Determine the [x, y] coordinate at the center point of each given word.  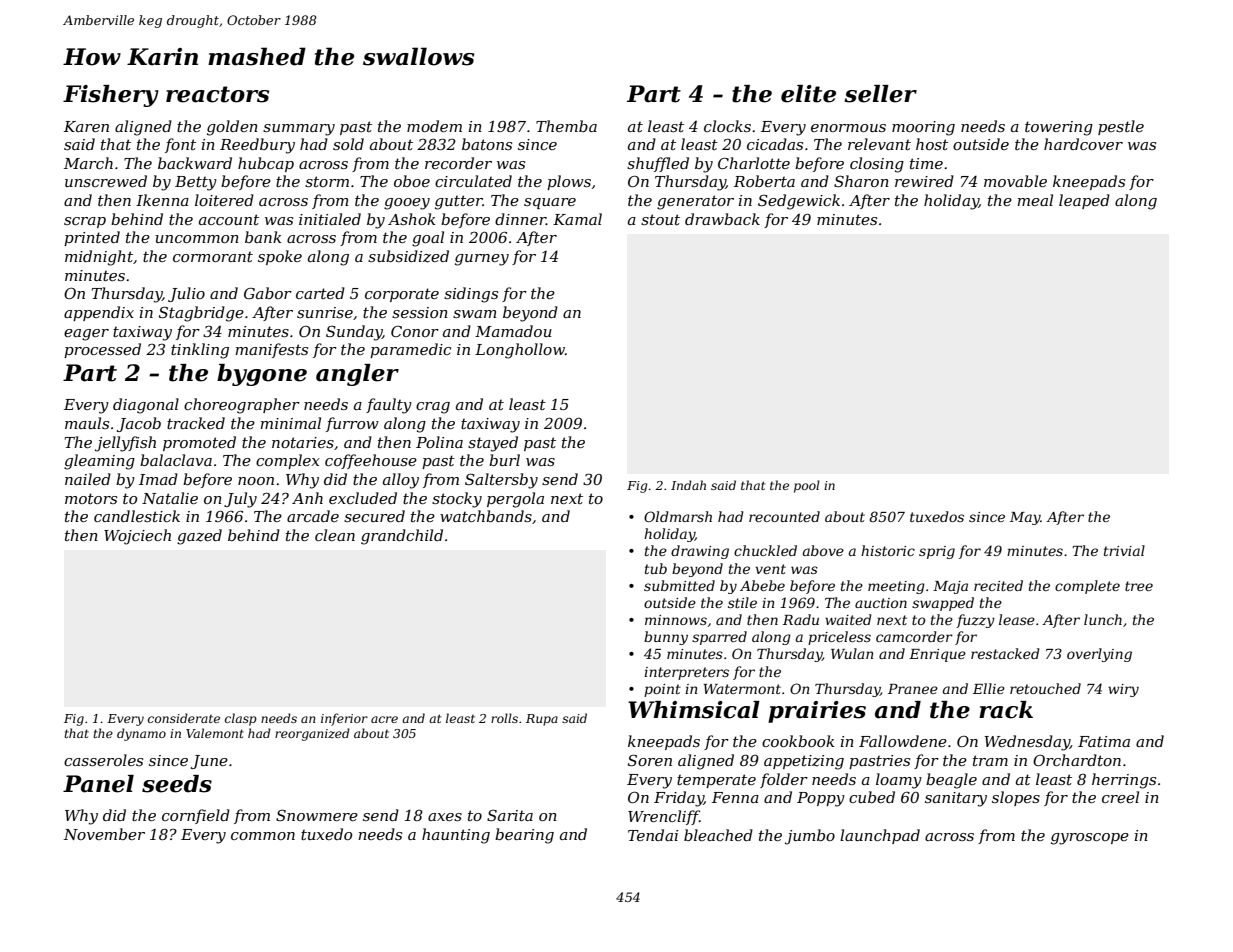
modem [434, 126]
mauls [87, 423]
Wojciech [137, 537]
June [209, 762]
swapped [943, 604]
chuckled [765, 550]
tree [1139, 586]
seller [880, 94]
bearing [524, 836]
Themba [566, 126]
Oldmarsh [678, 516]
